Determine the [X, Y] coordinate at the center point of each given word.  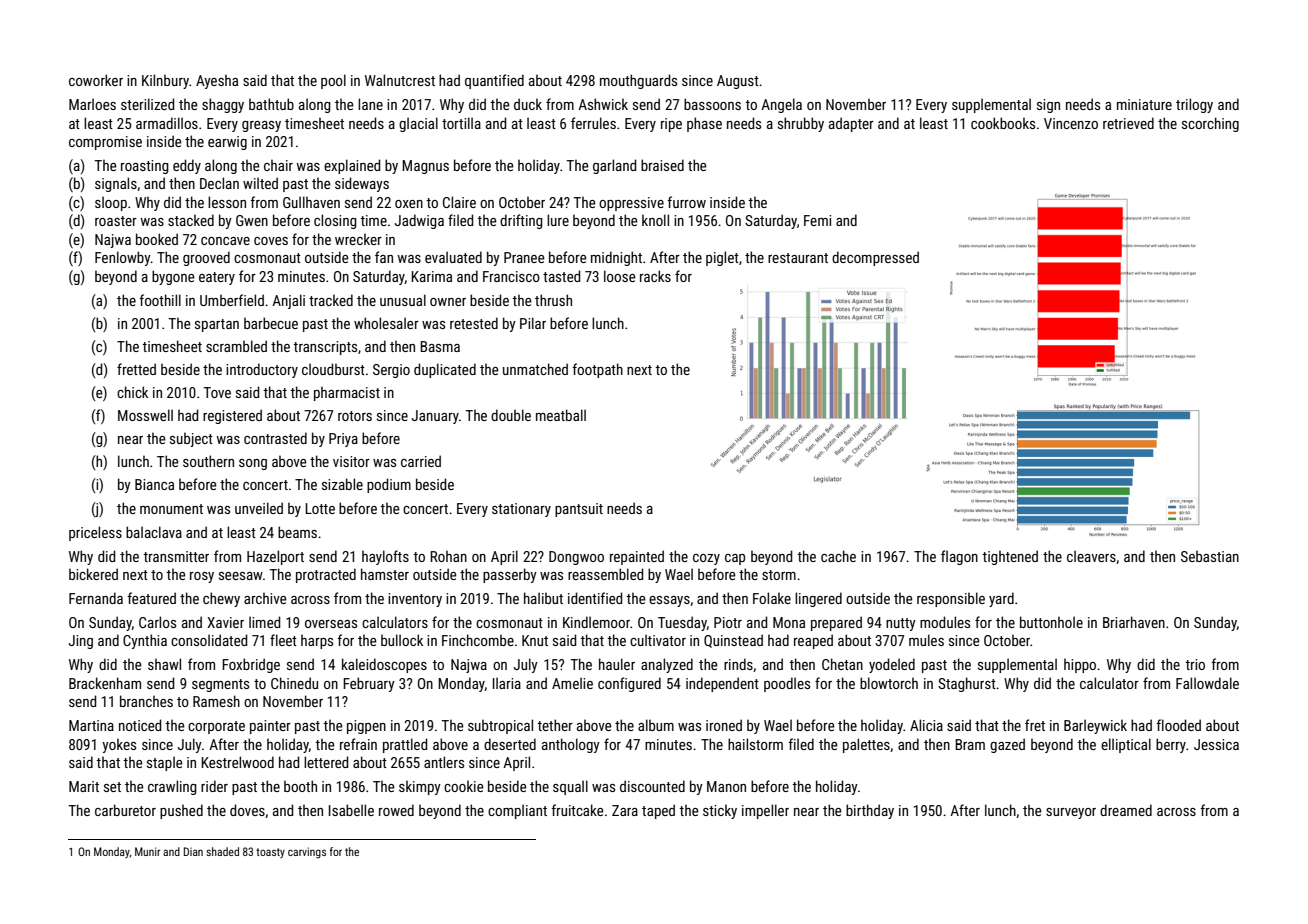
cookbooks [1003, 123]
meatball [561, 415]
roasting [145, 167]
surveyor [1071, 813]
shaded [222, 851]
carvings [307, 853]
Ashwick [603, 104]
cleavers [1091, 556]
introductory [262, 370]
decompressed [875, 258]
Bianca [154, 484]
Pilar [533, 323]
